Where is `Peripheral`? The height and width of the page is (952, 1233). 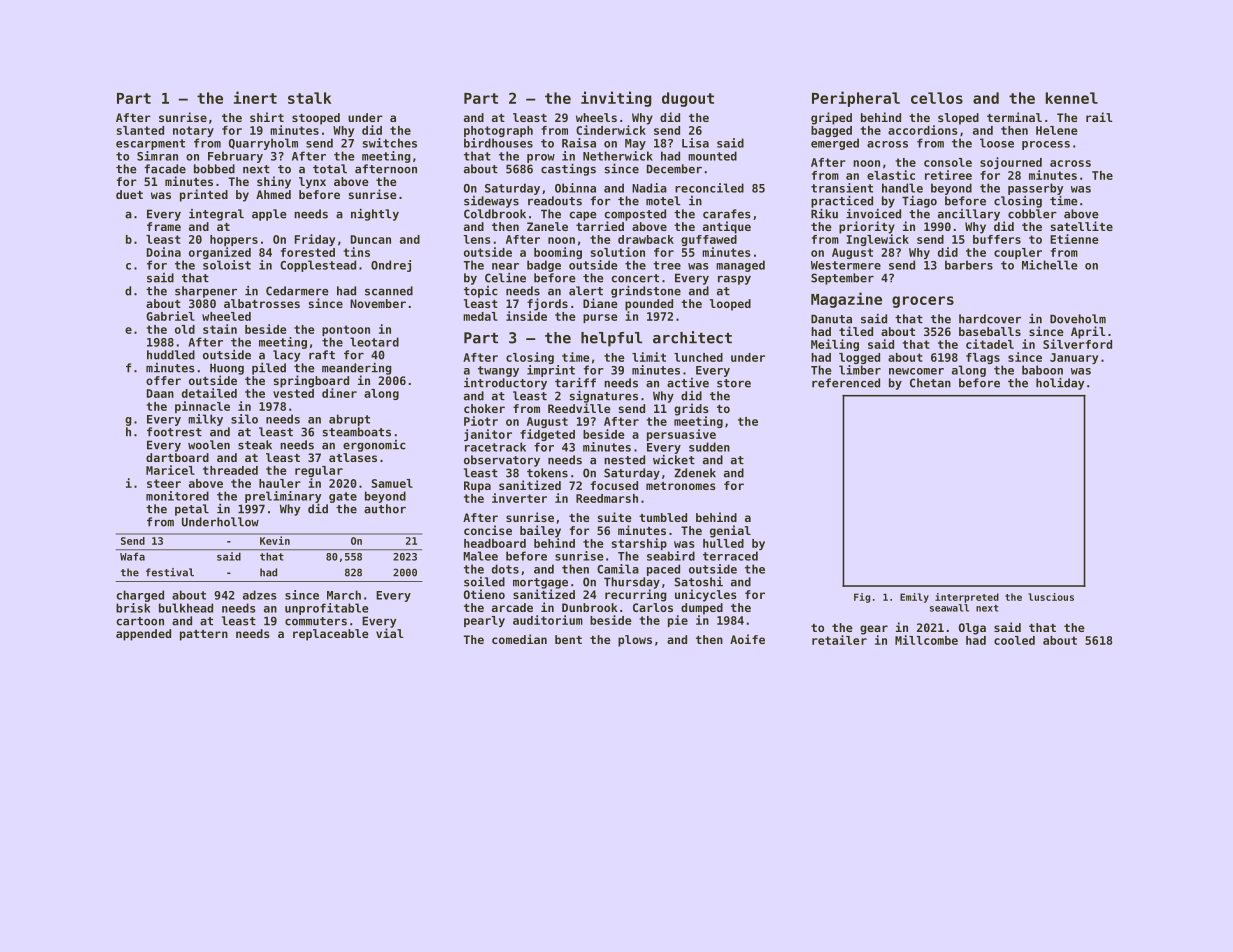 Peripheral is located at coordinates (856, 99).
